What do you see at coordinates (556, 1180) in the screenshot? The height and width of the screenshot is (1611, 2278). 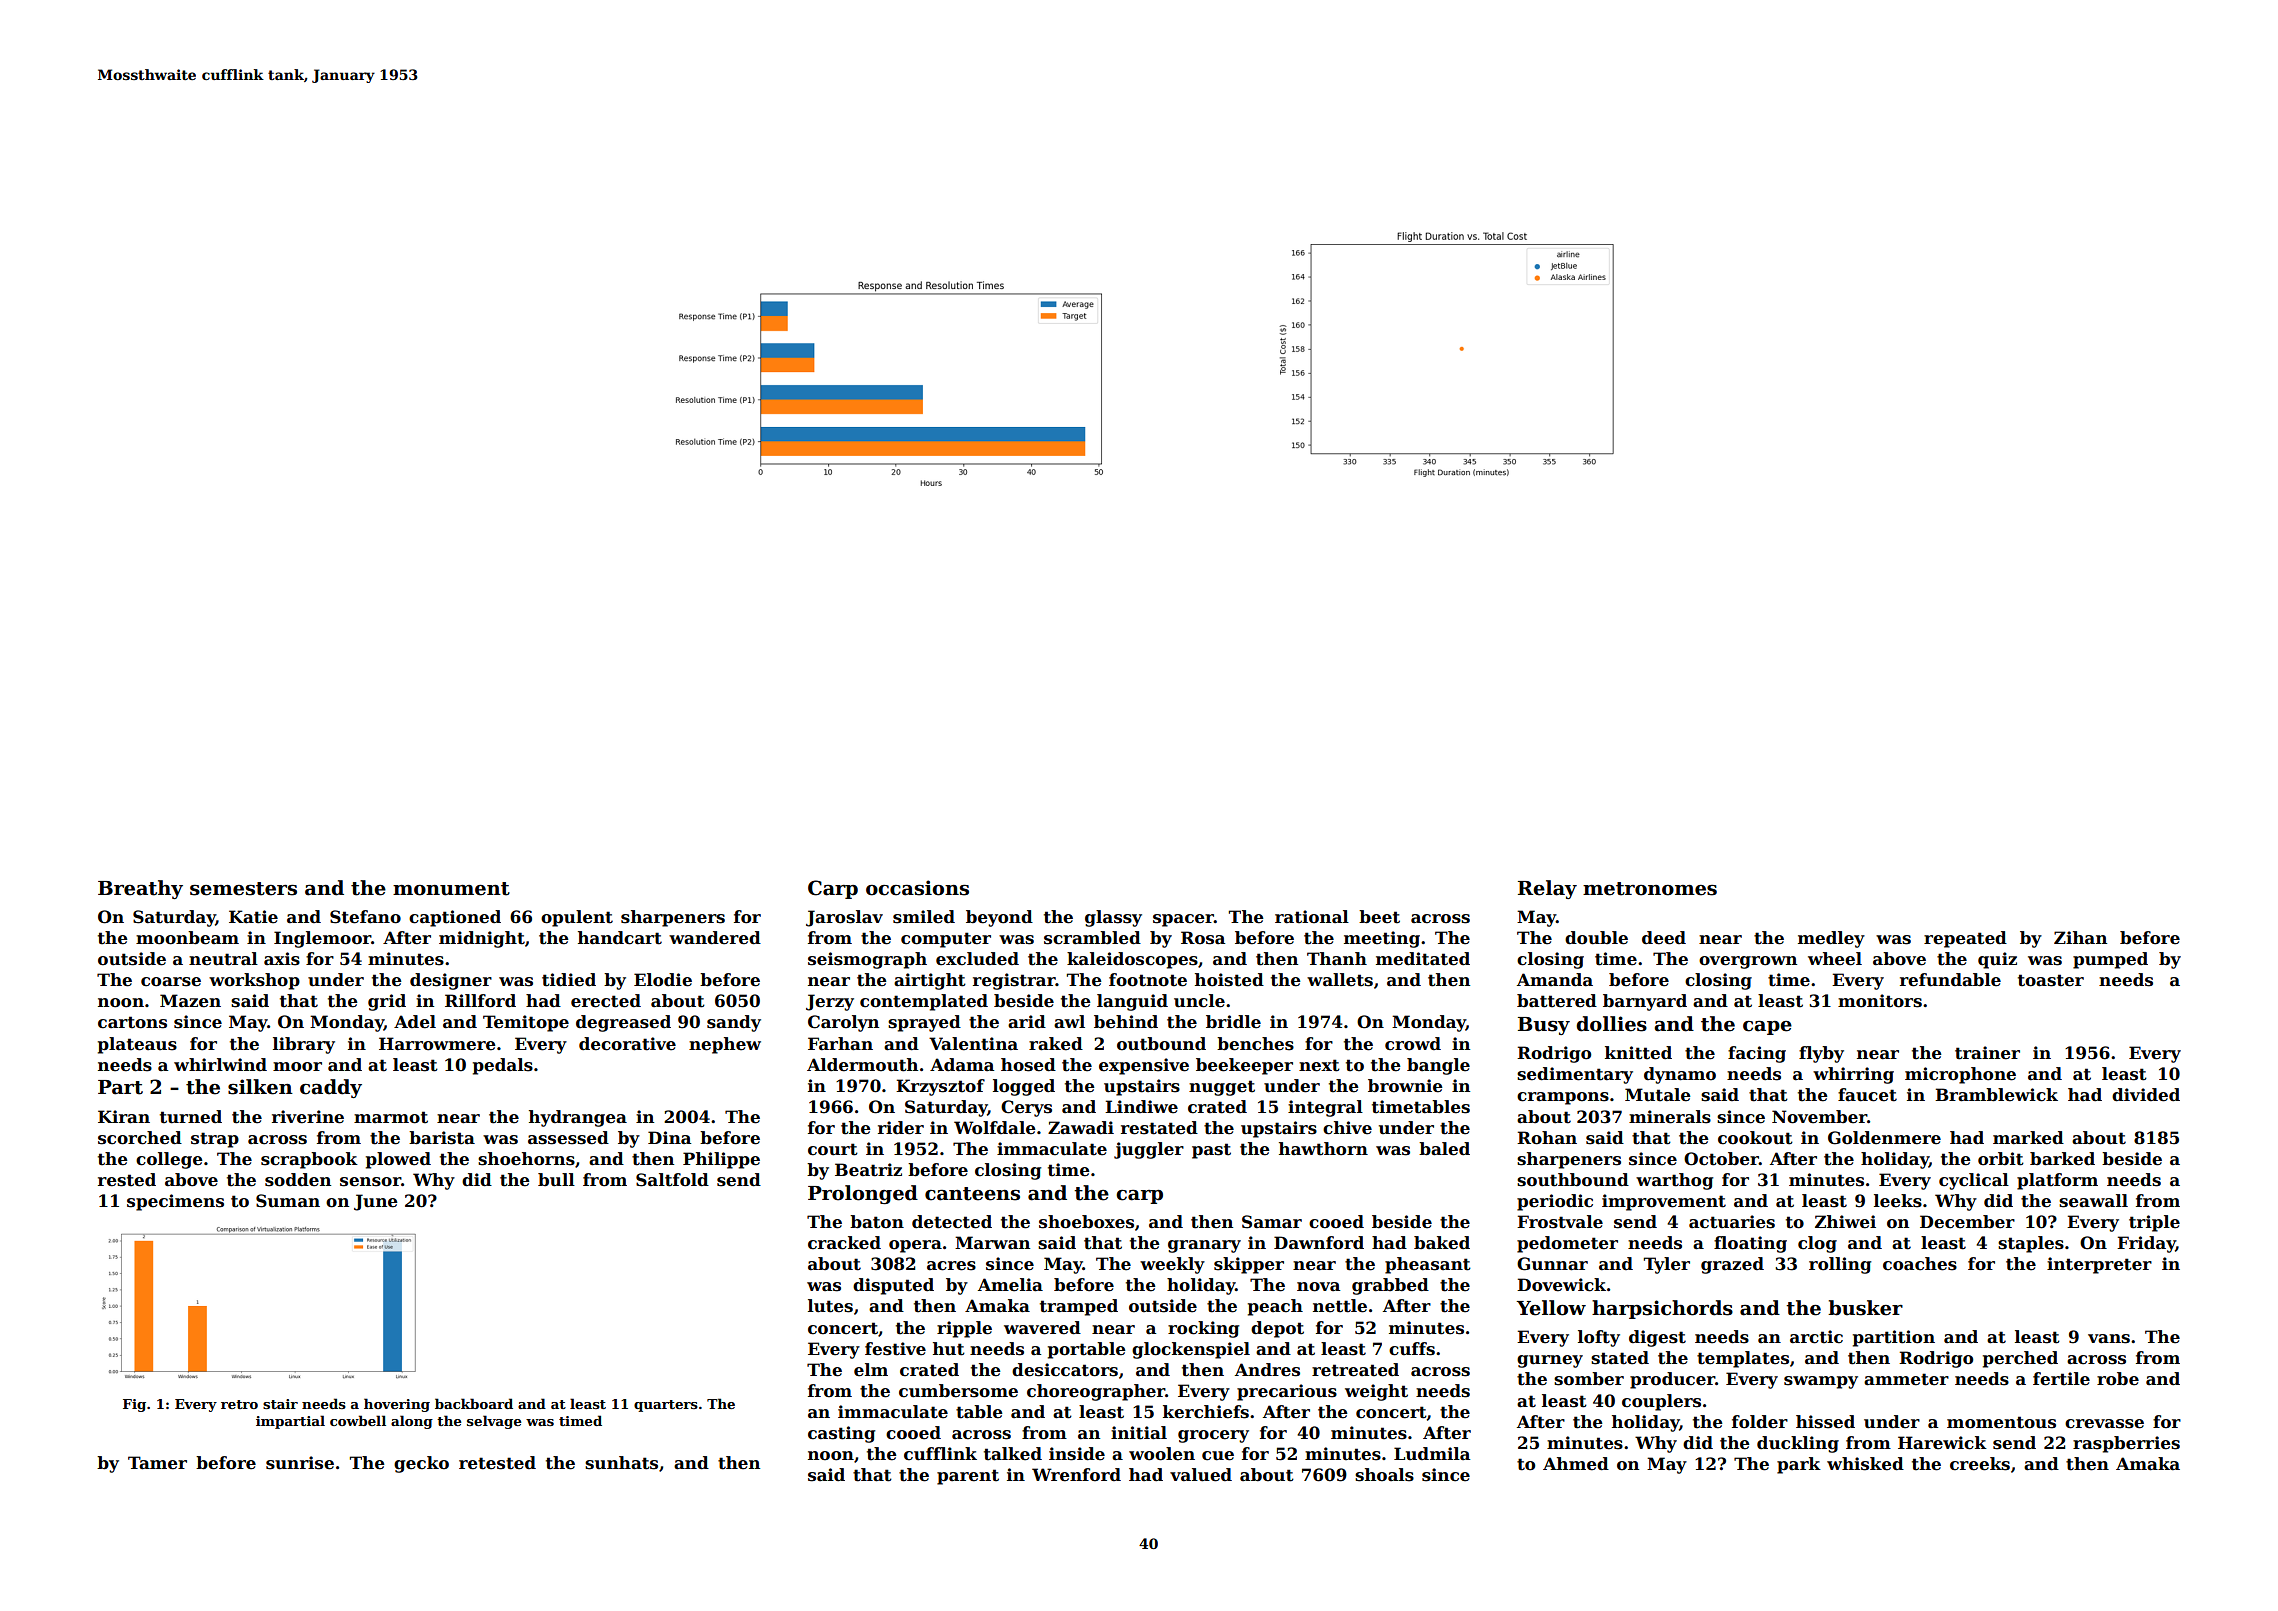 I see `bull` at bounding box center [556, 1180].
